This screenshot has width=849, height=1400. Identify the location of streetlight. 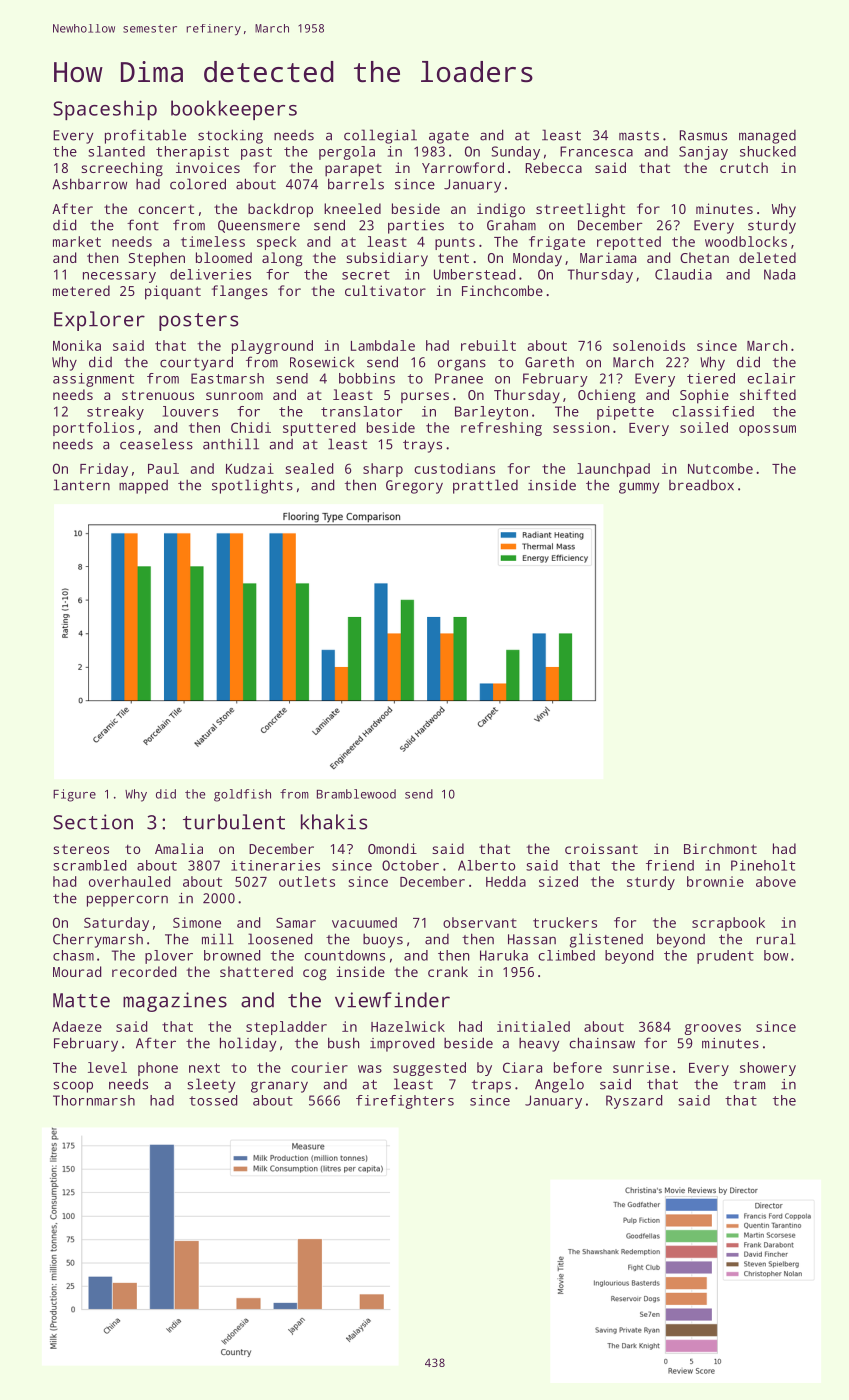
(580, 210).
